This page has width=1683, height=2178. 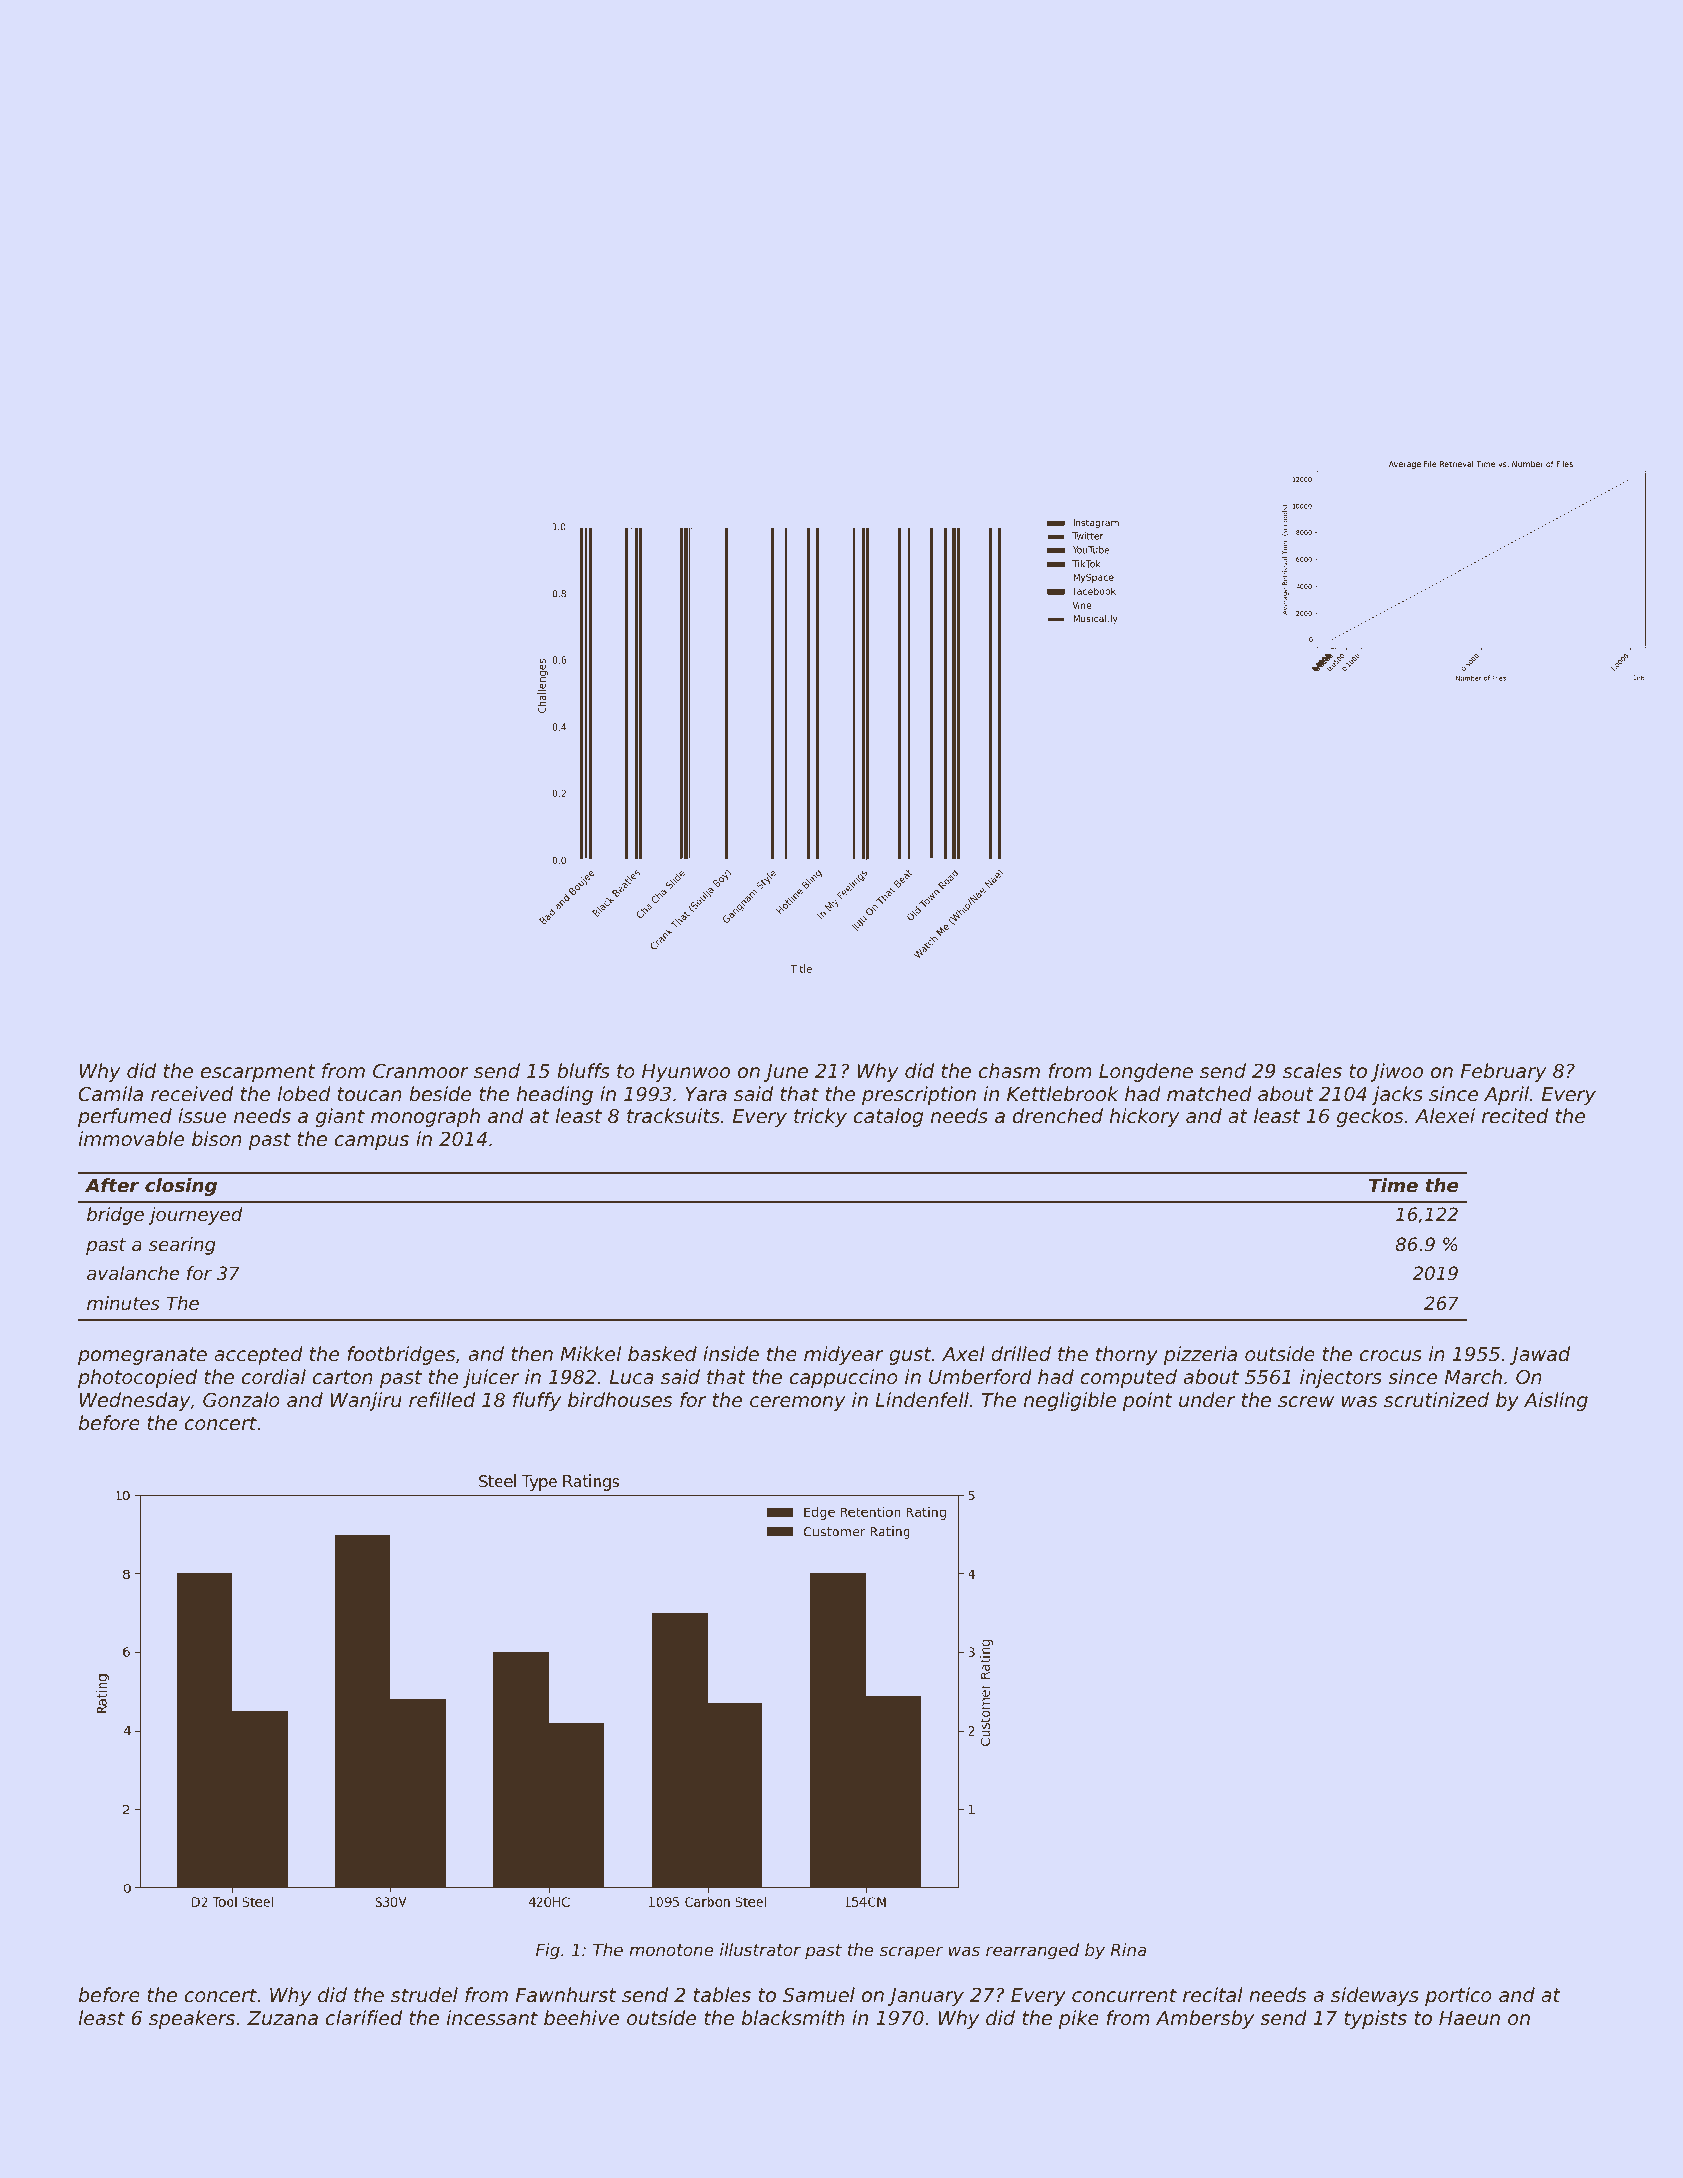 What do you see at coordinates (1375, 1996) in the page?
I see `sideways` at bounding box center [1375, 1996].
